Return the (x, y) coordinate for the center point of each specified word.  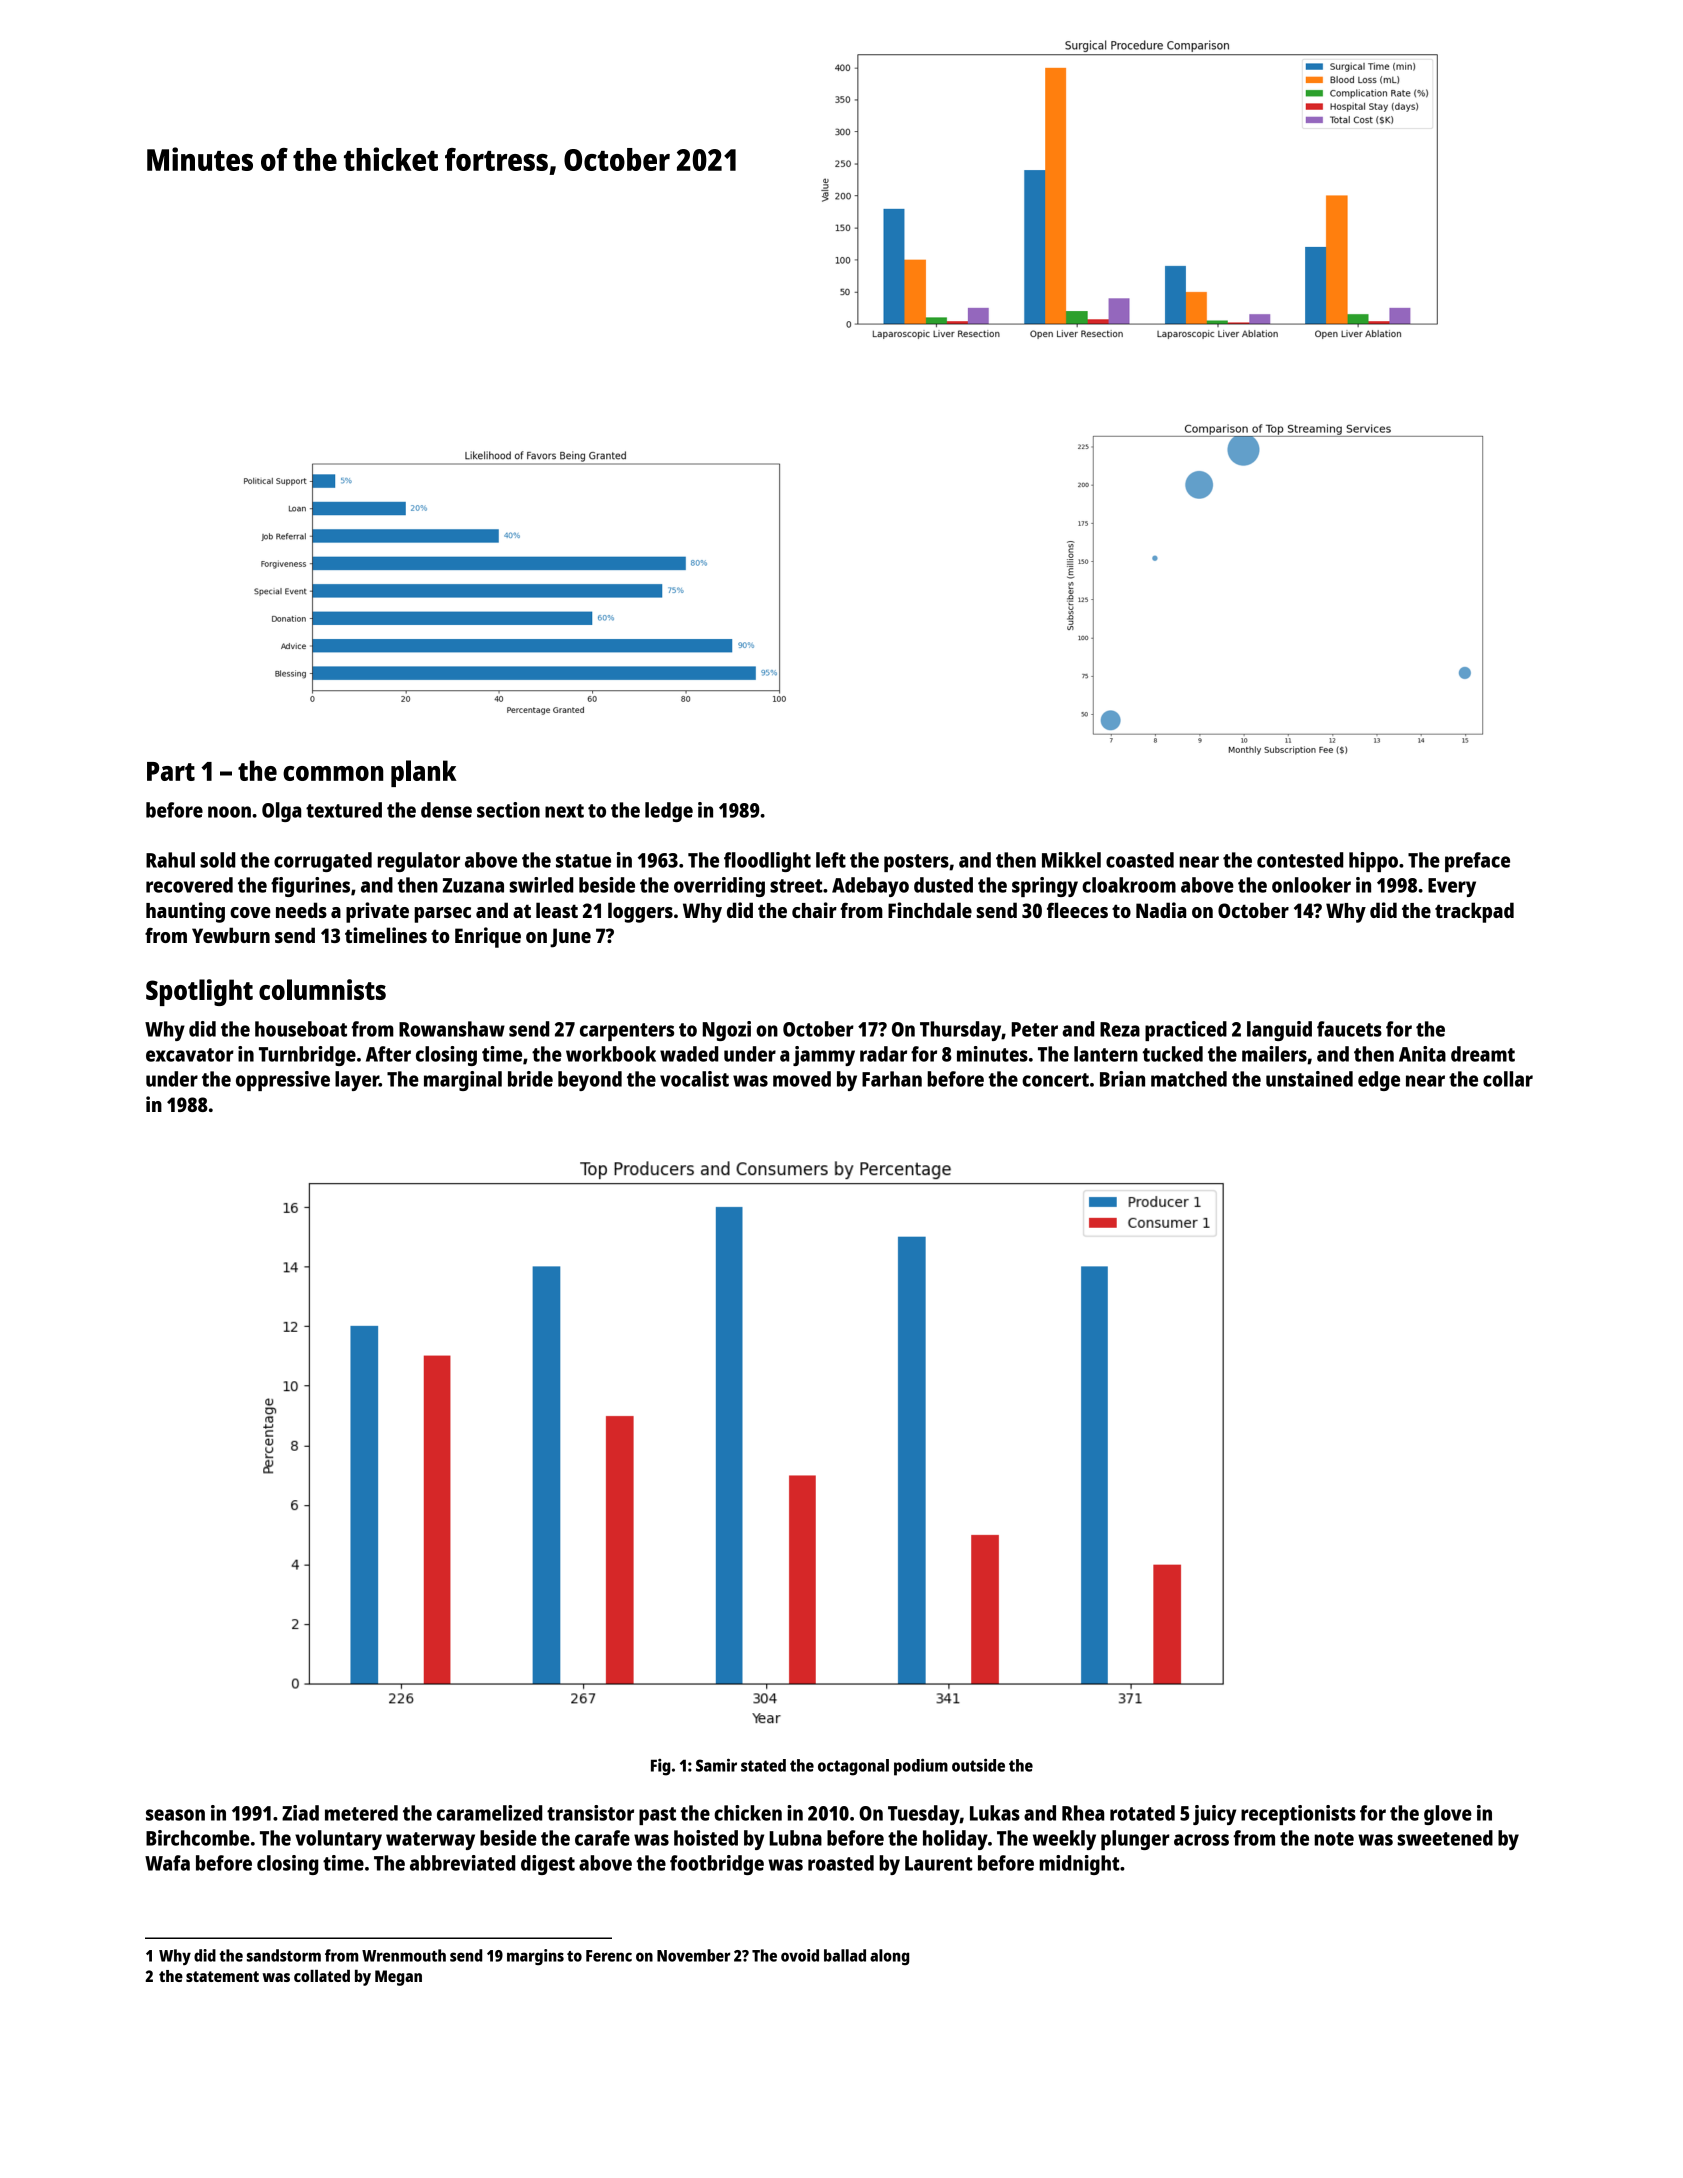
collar (1508, 1079)
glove (1448, 1815)
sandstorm (284, 1955)
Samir (716, 1765)
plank (424, 773)
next (564, 811)
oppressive (283, 1081)
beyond (590, 1081)
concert (1055, 1080)
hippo (1373, 862)
